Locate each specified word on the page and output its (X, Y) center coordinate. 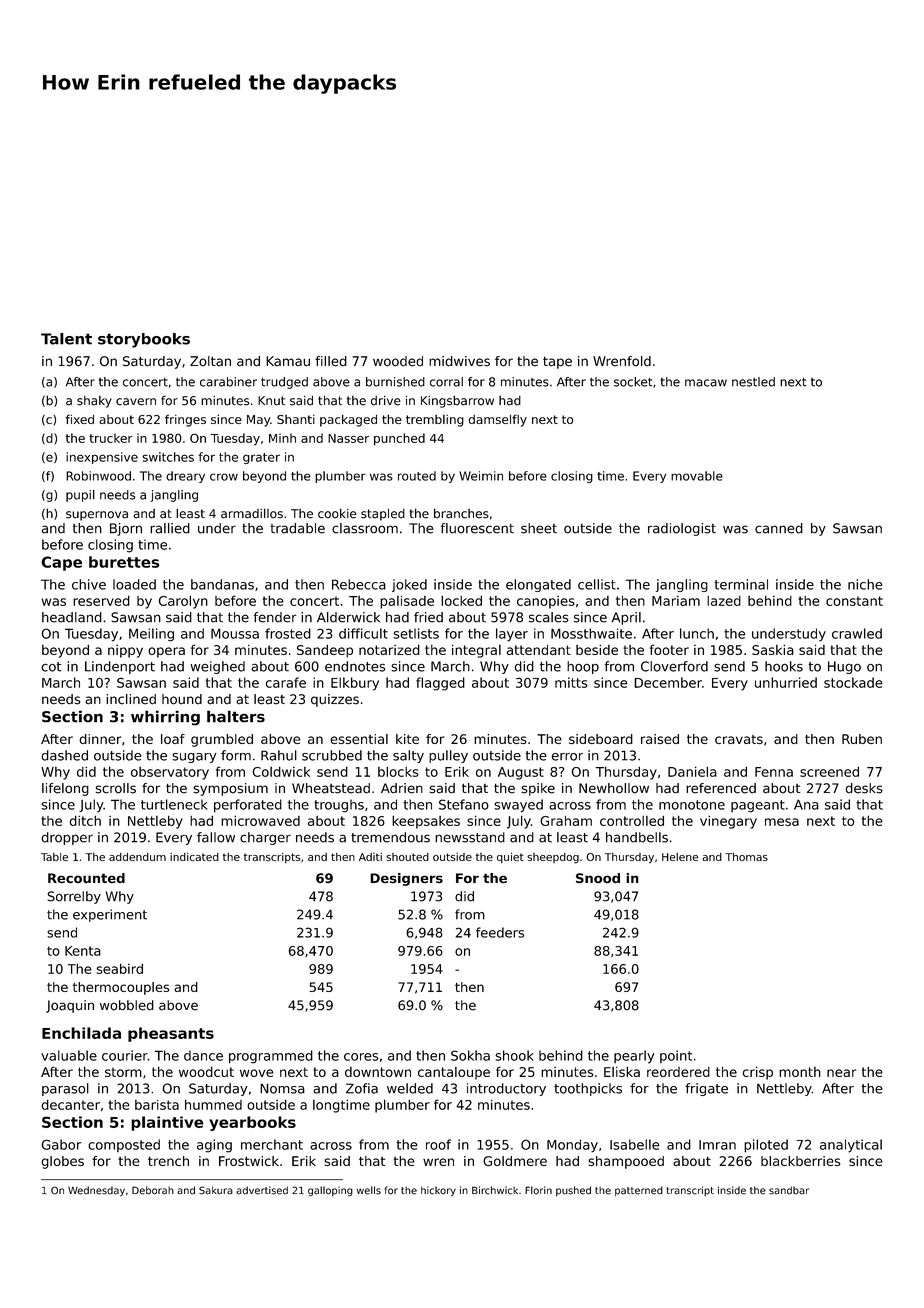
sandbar (789, 1190)
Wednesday (96, 1191)
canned (779, 528)
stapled (383, 515)
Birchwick (495, 1190)
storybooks (144, 340)
